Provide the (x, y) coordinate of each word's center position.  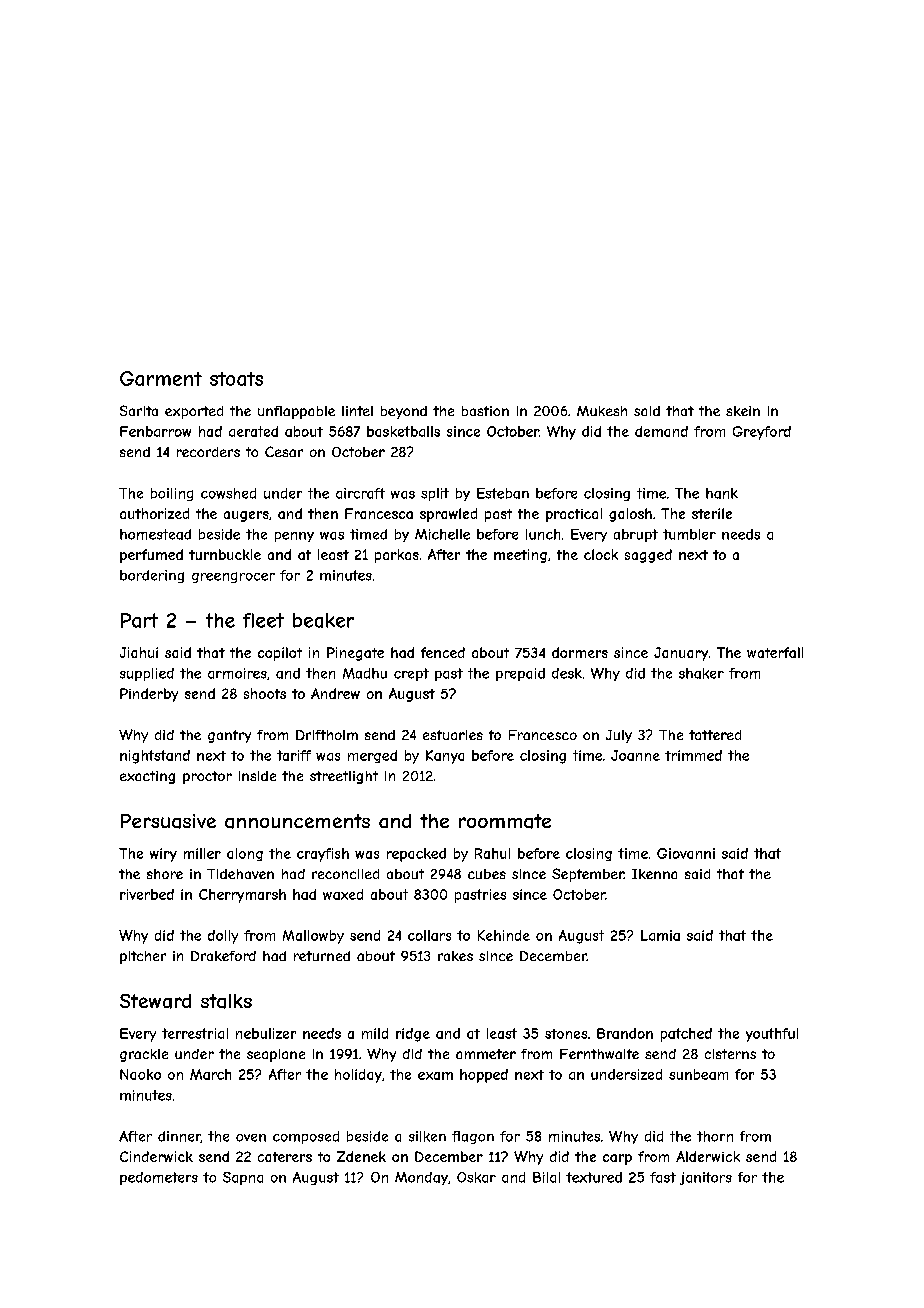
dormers (580, 652)
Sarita (139, 410)
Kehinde (504, 935)
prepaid (520, 674)
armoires (237, 673)
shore (165, 874)
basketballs (403, 431)
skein (743, 411)
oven (251, 1138)
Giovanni (686, 853)
